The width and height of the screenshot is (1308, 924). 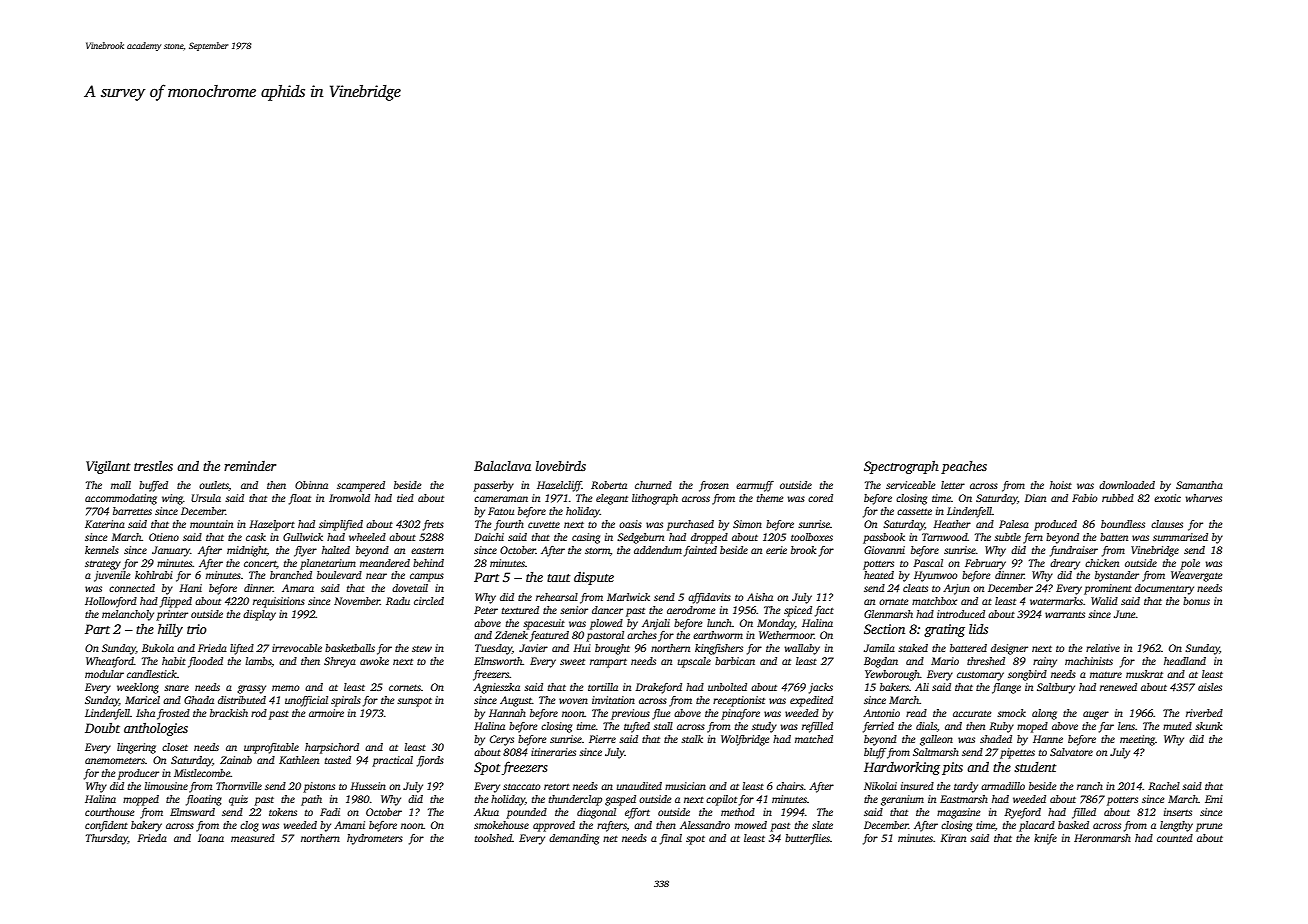 I want to click on musician, so click(x=685, y=786).
